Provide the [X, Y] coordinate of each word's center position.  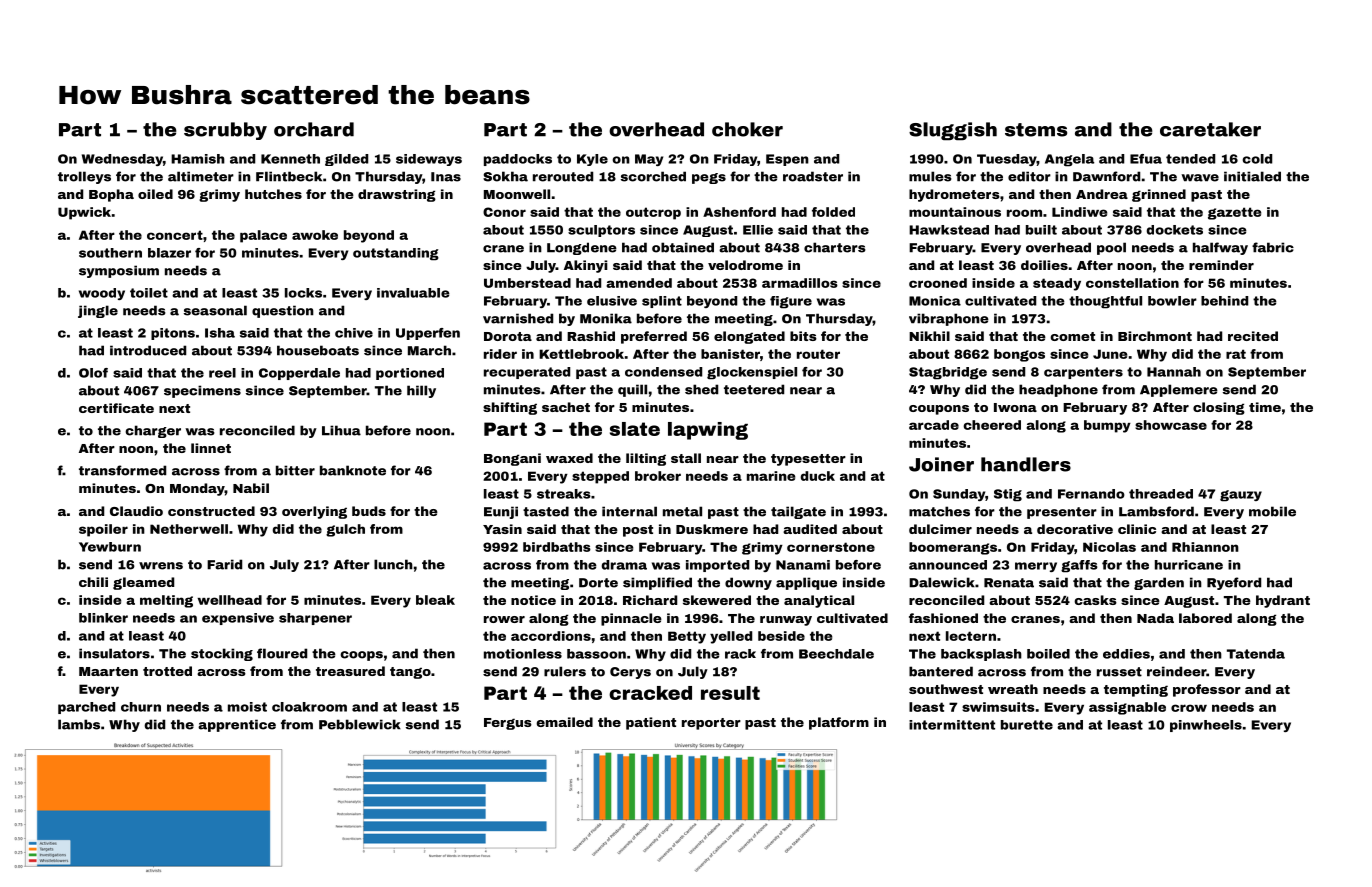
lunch [393, 564]
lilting [646, 459]
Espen [787, 160]
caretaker [1210, 129]
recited [1253, 336]
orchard [314, 129]
